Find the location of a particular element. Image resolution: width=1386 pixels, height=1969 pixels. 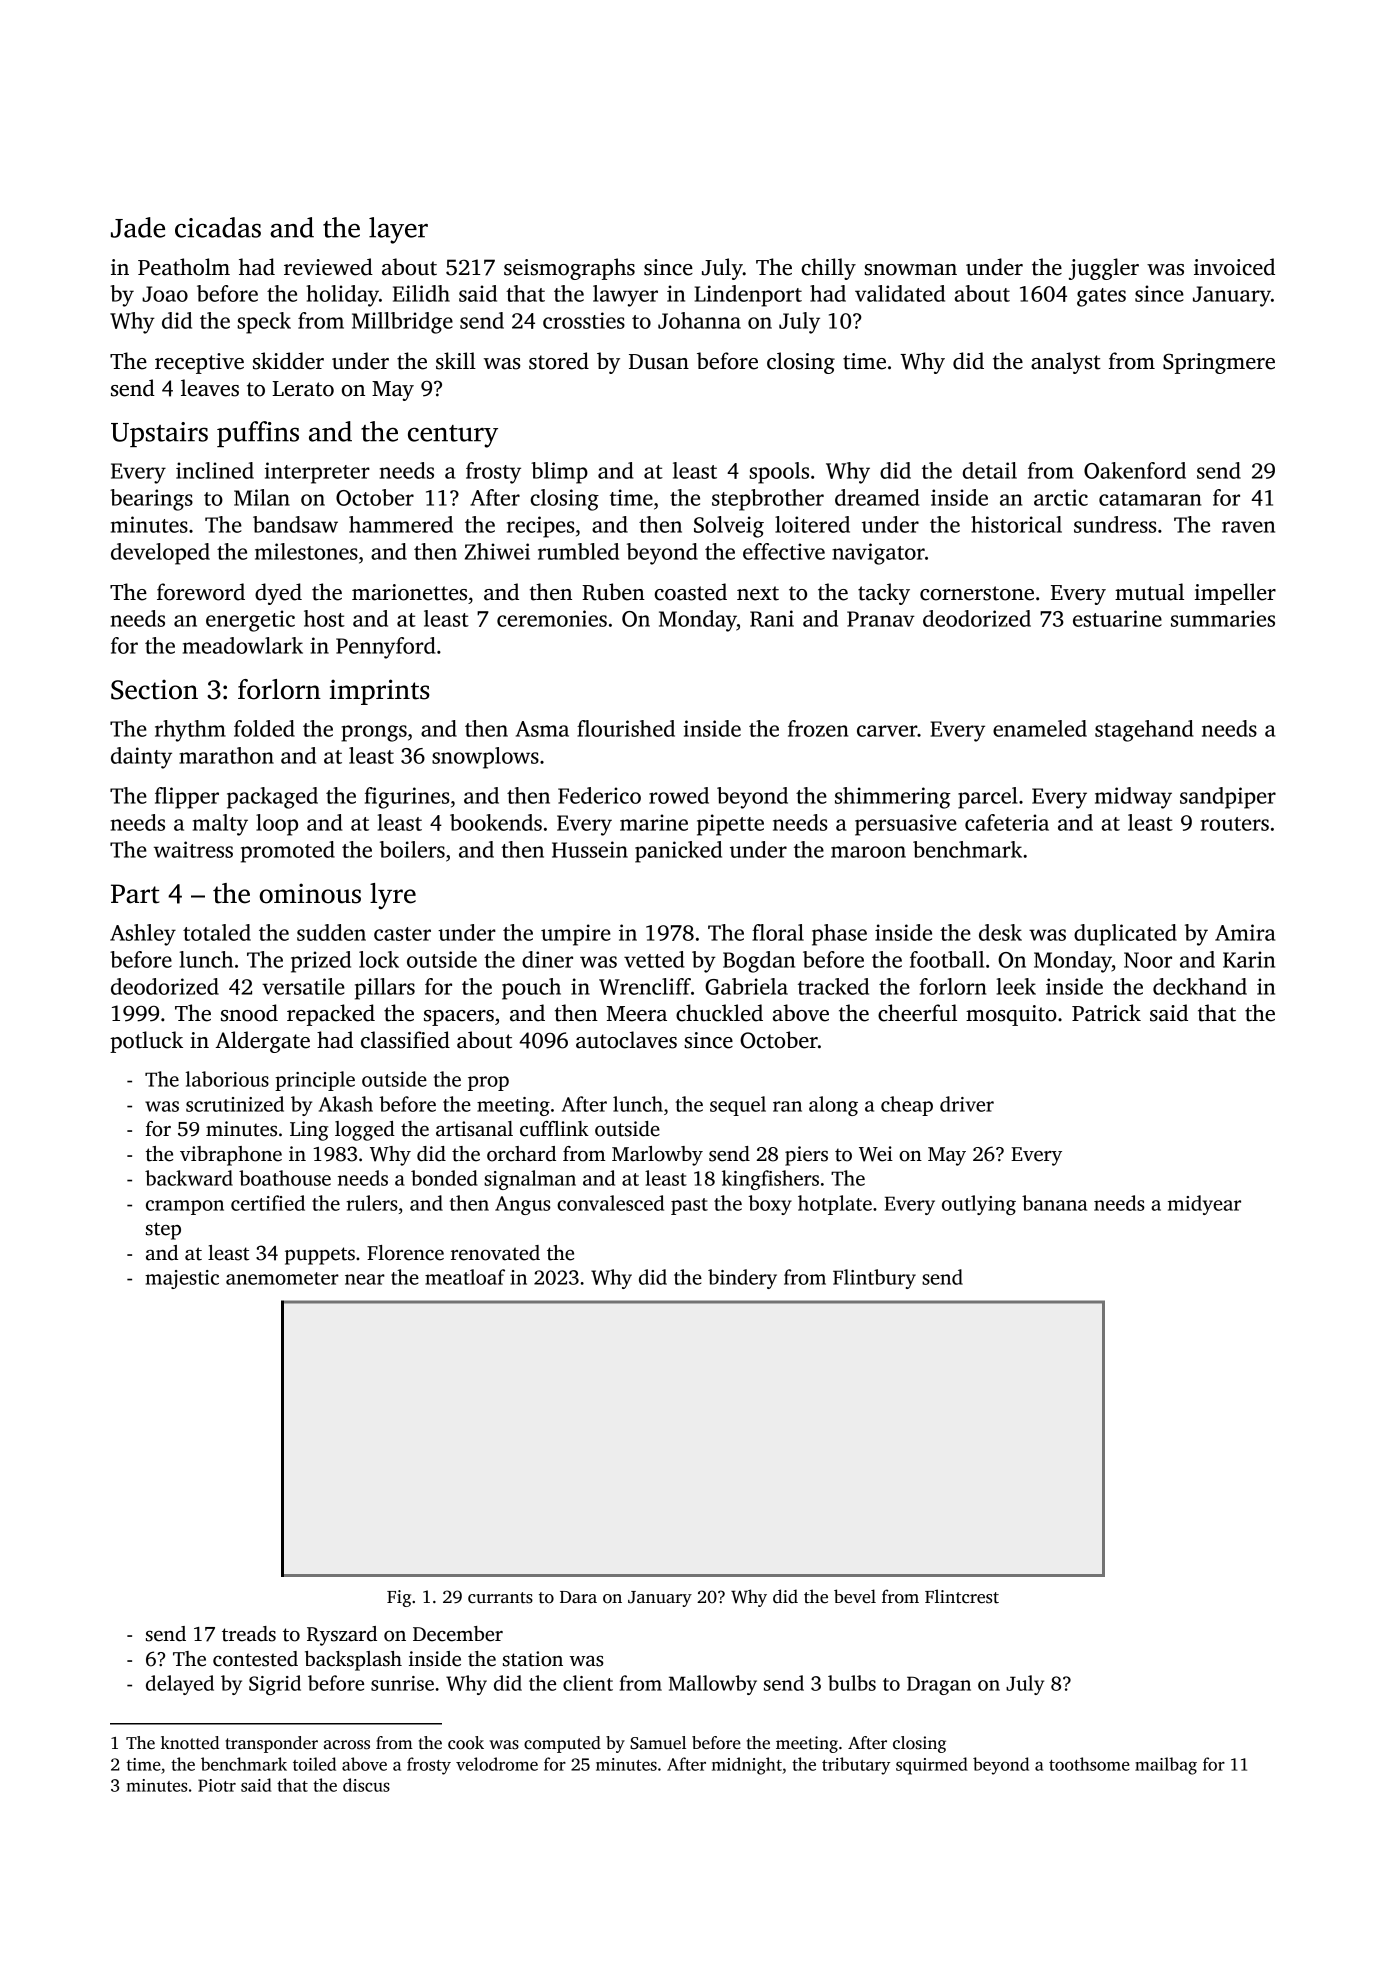

bevel is located at coordinates (855, 1596).
